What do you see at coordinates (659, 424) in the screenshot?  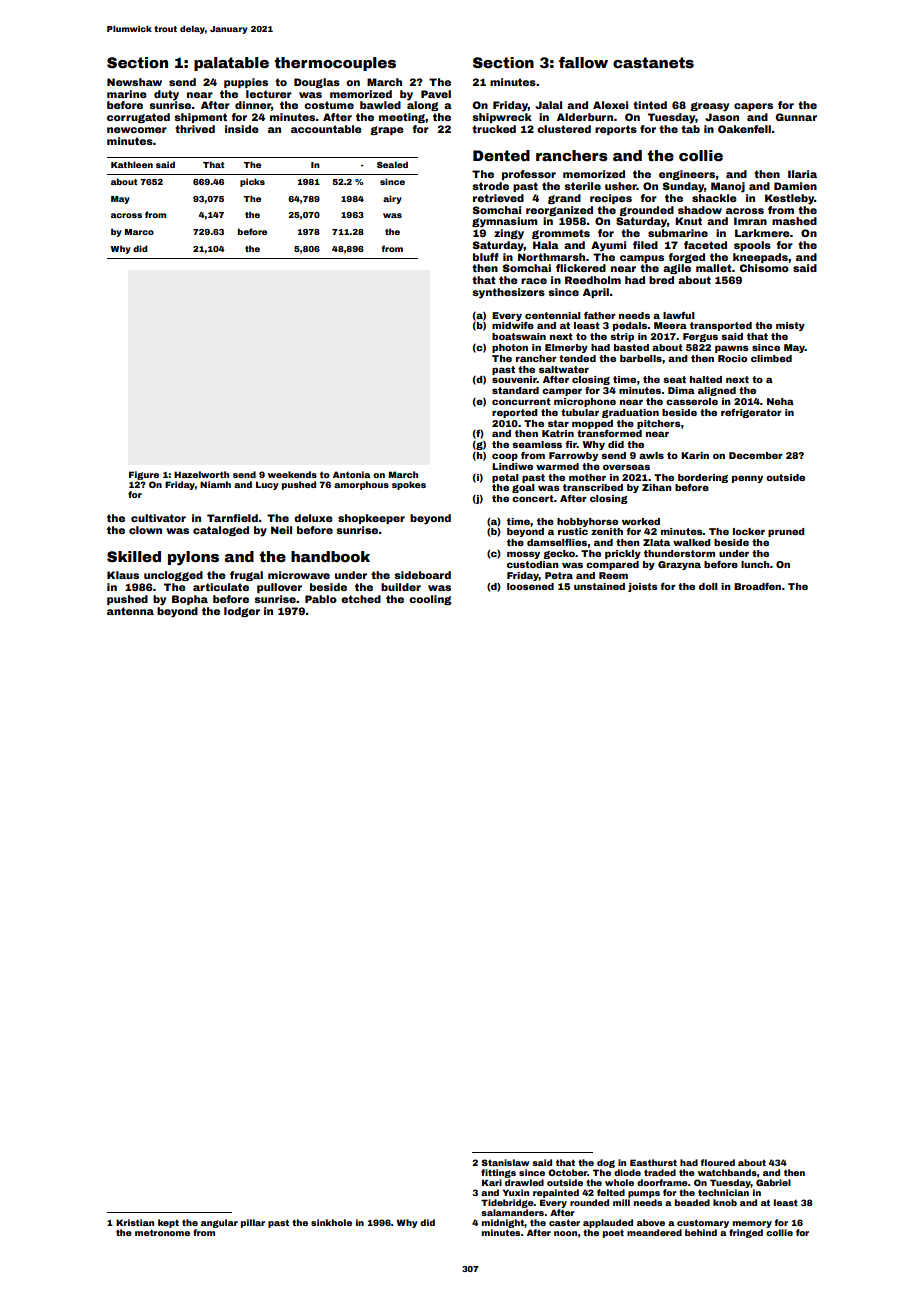 I see `pitchers` at bounding box center [659, 424].
